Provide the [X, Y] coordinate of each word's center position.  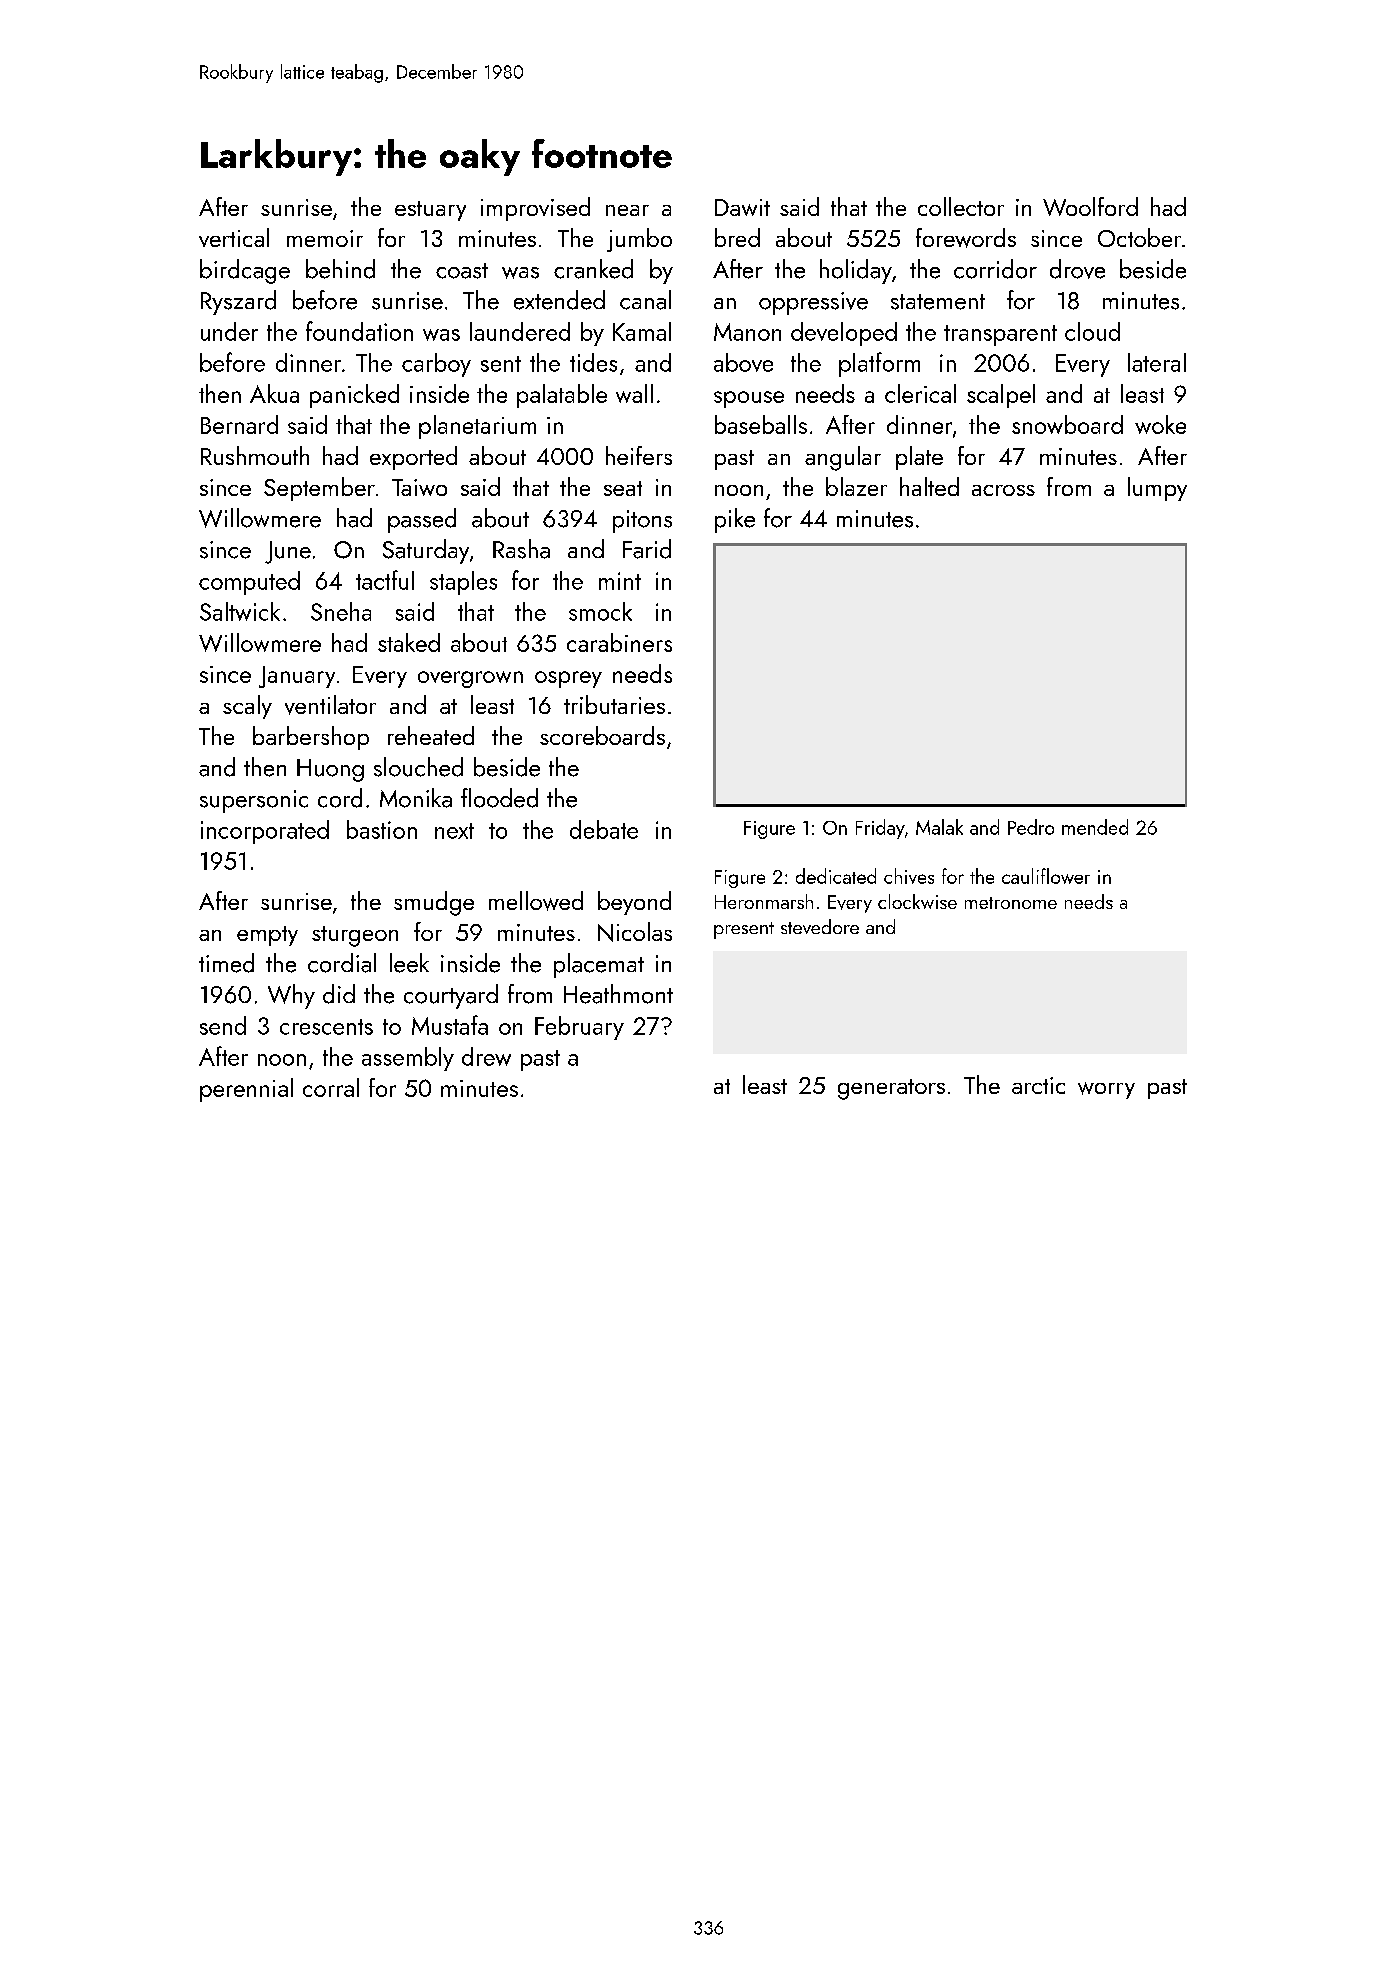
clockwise [917, 901]
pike [735, 520]
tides [593, 362]
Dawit [742, 207]
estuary [430, 211]
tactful [385, 580]
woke [1160, 424]
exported [413, 458]
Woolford [1090, 206]
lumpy [1157, 489]
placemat [599, 965]
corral [331, 1087]
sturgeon [355, 936]
